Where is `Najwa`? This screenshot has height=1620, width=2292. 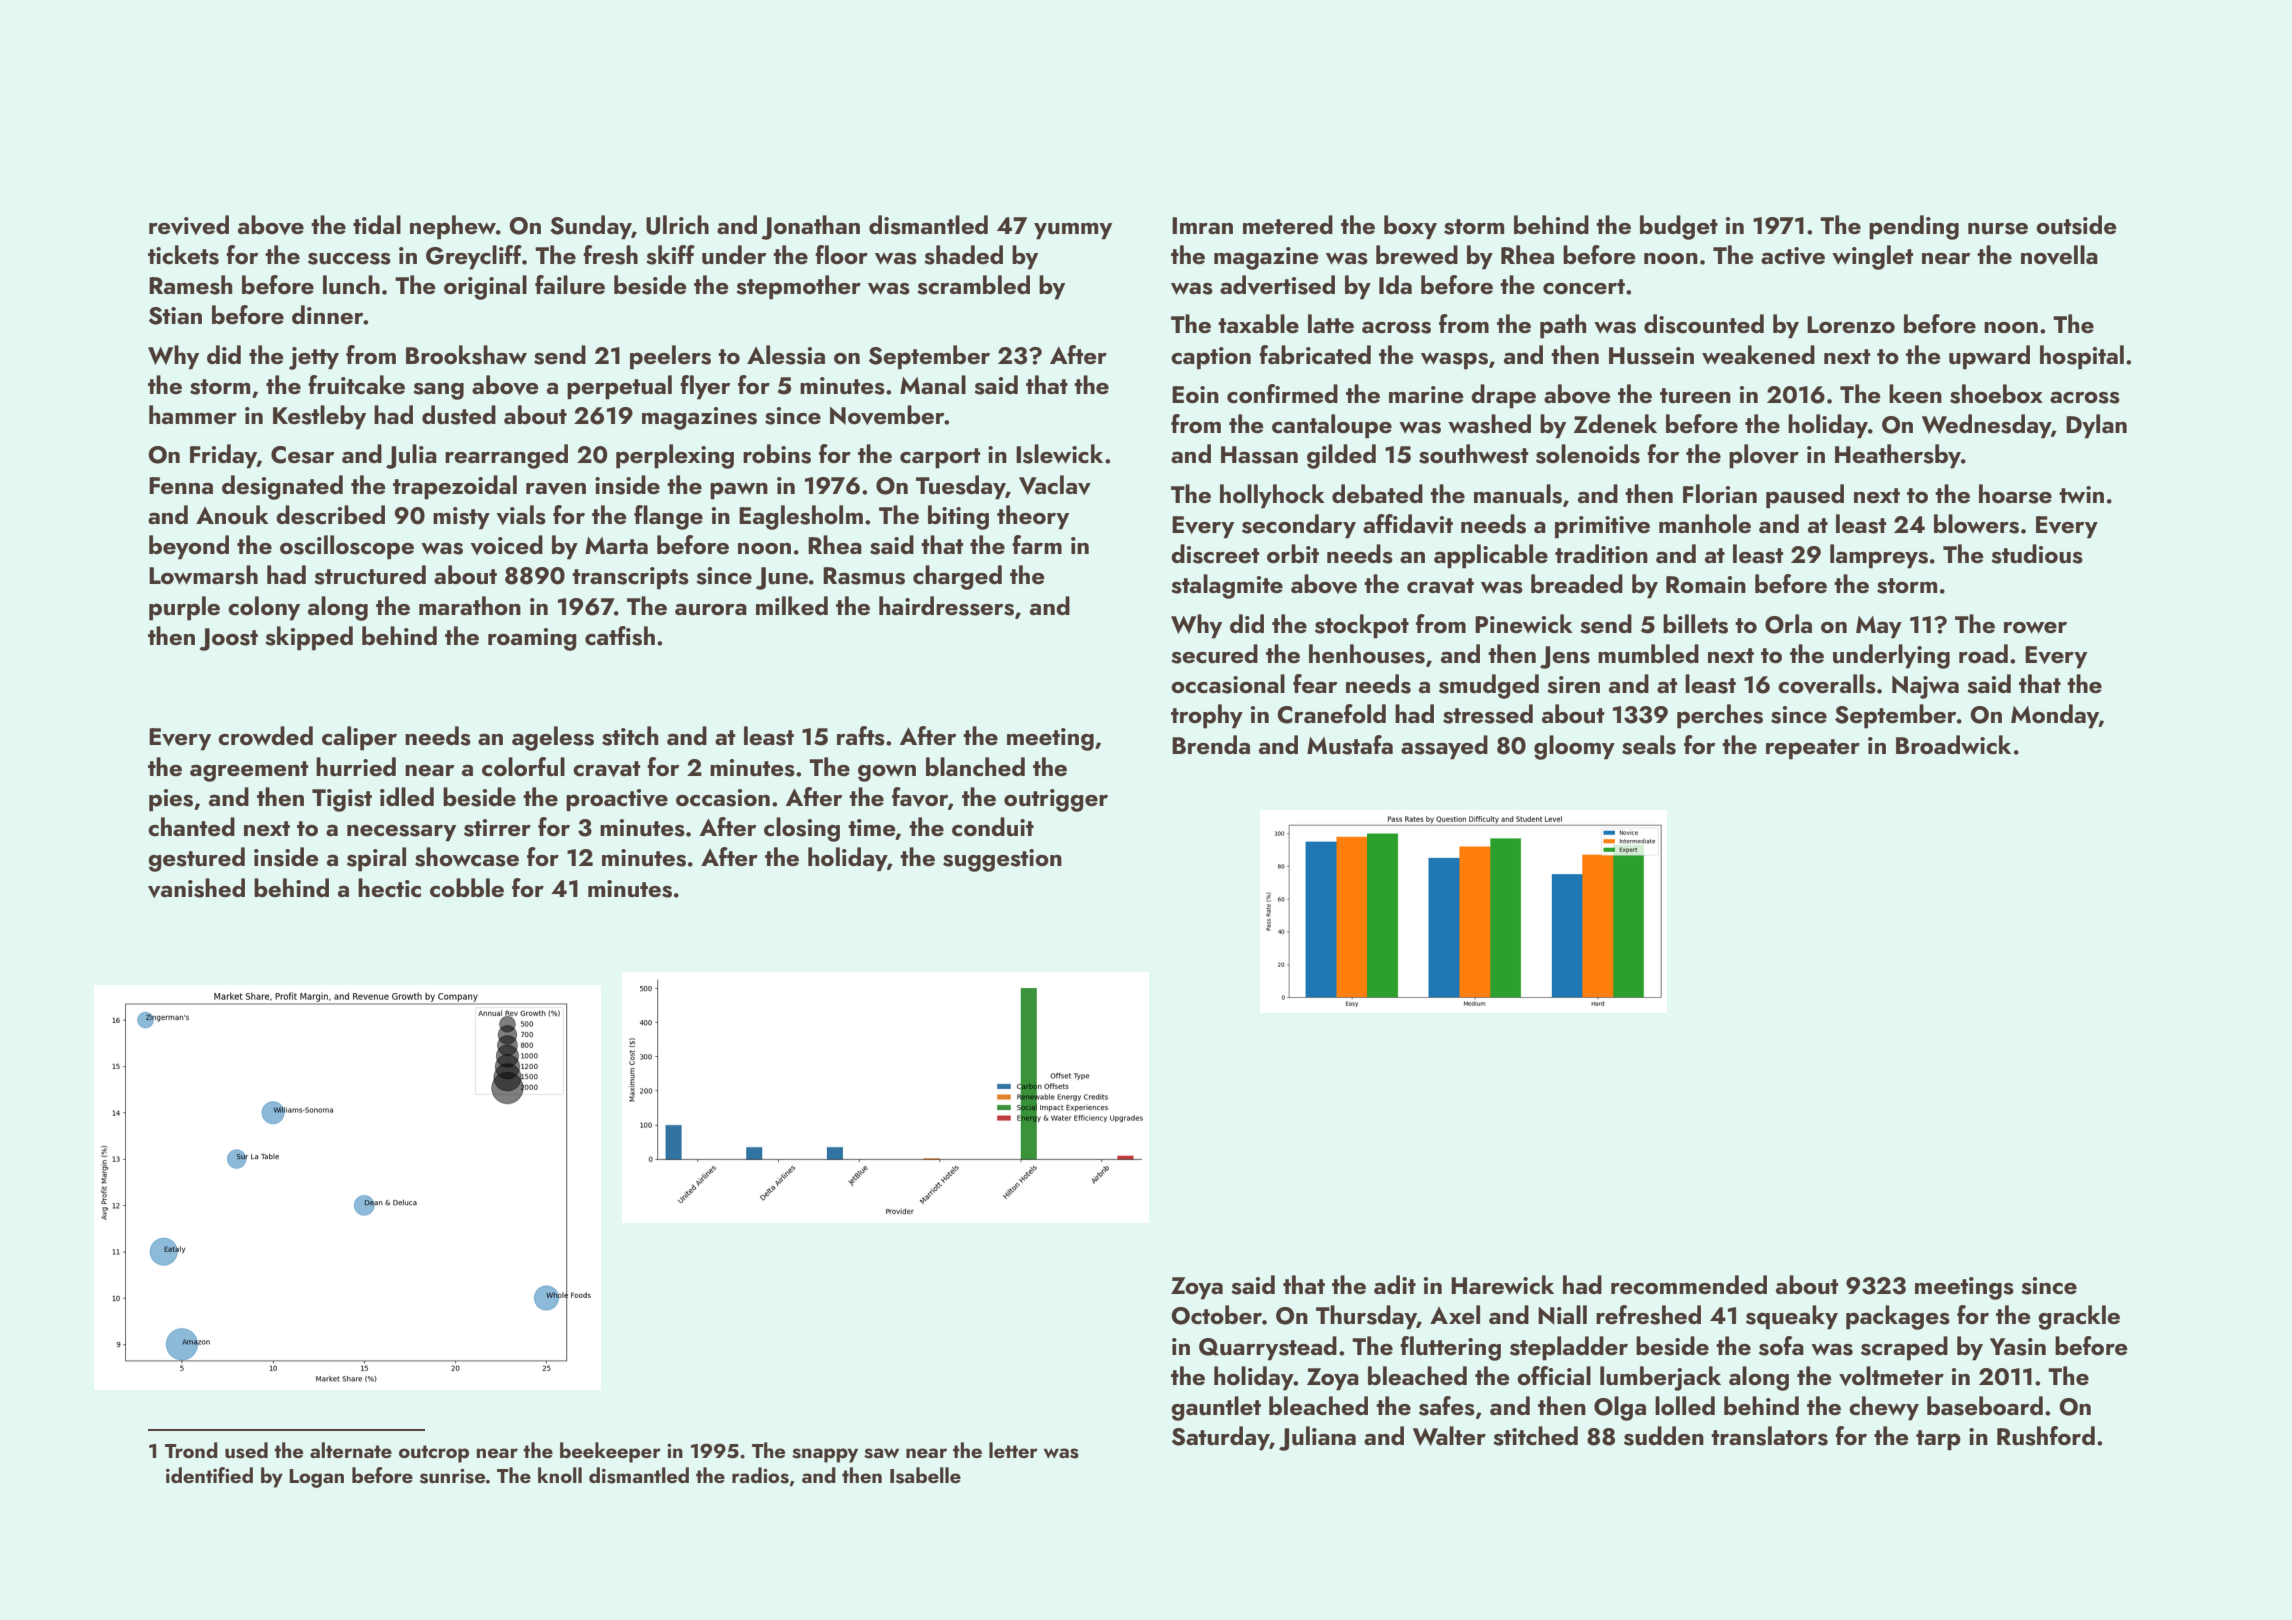
Najwa is located at coordinates (1925, 687).
